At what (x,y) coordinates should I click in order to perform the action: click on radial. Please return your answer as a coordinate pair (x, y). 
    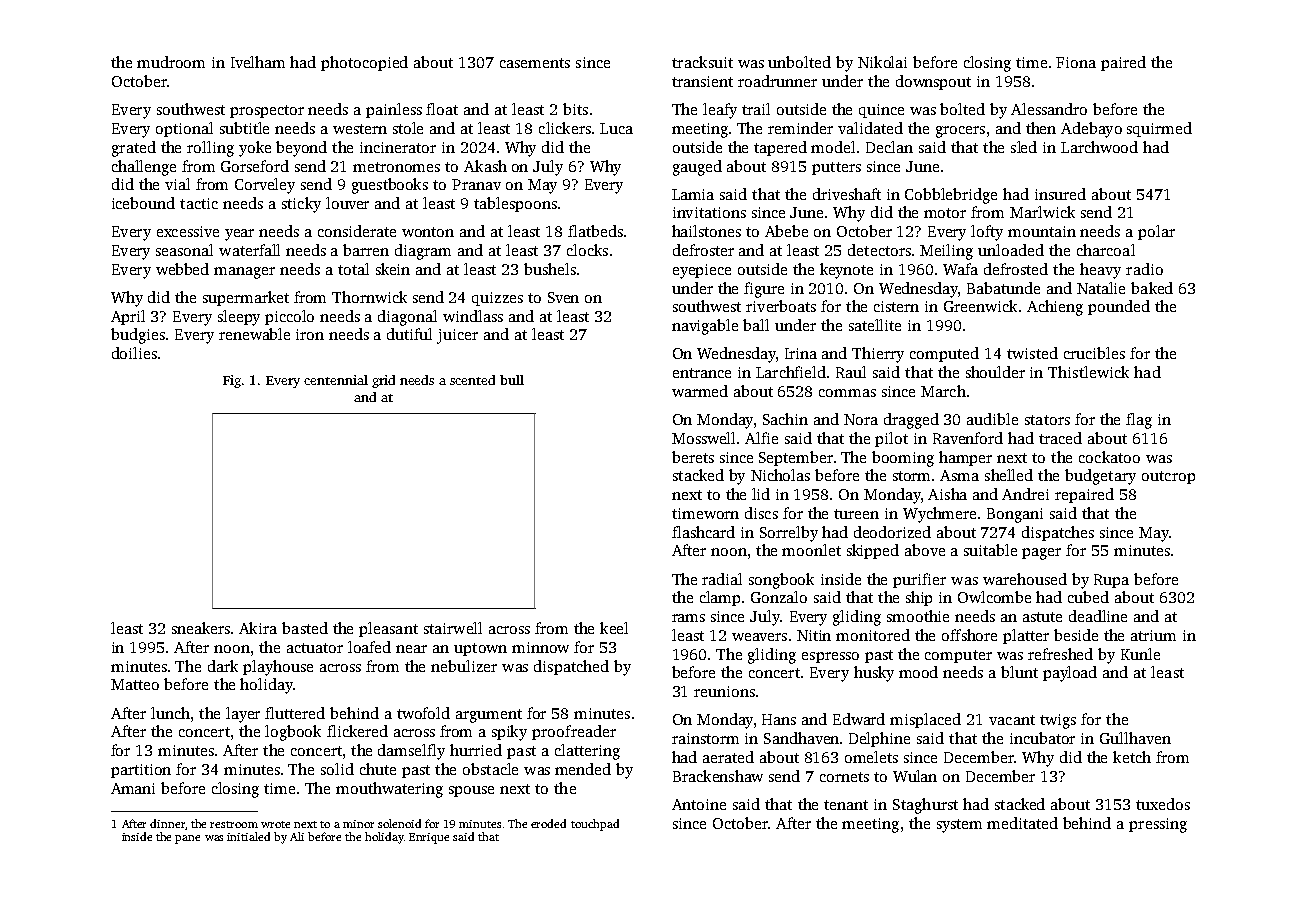
    Looking at the image, I should click on (722, 579).
